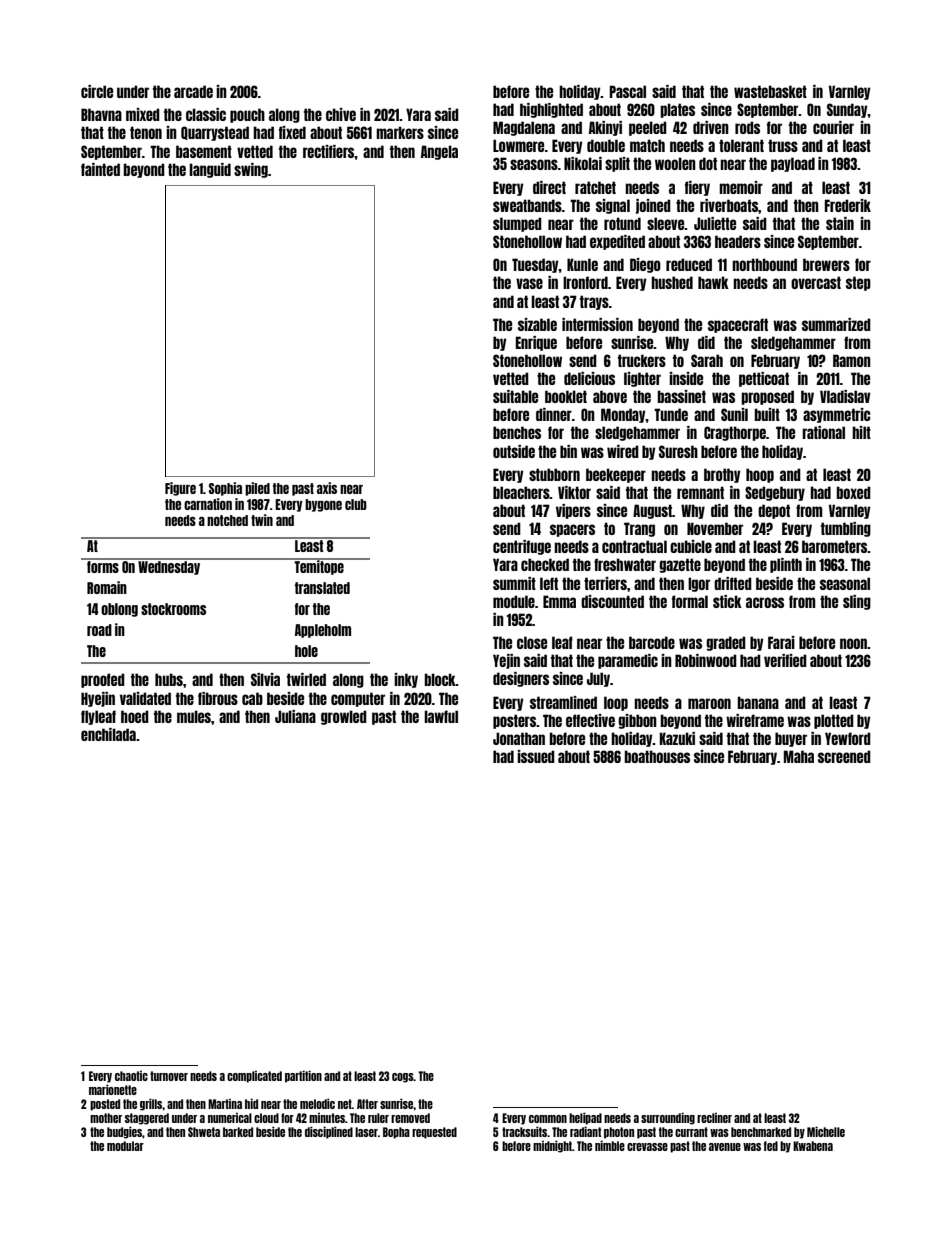  What do you see at coordinates (238, 1132) in the screenshot?
I see `barked` at bounding box center [238, 1132].
